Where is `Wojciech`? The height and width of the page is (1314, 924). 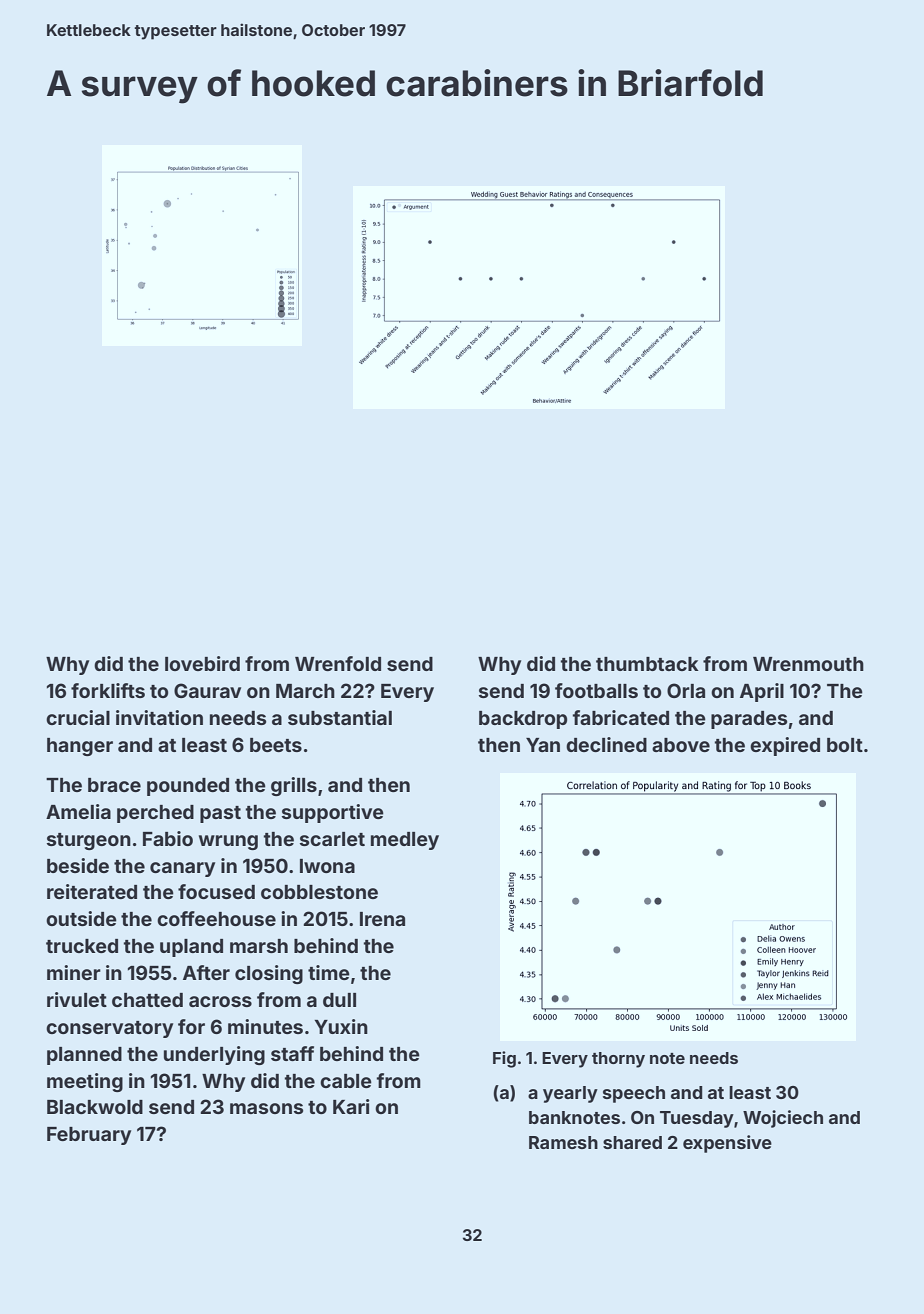
Wojciech is located at coordinates (783, 1119).
